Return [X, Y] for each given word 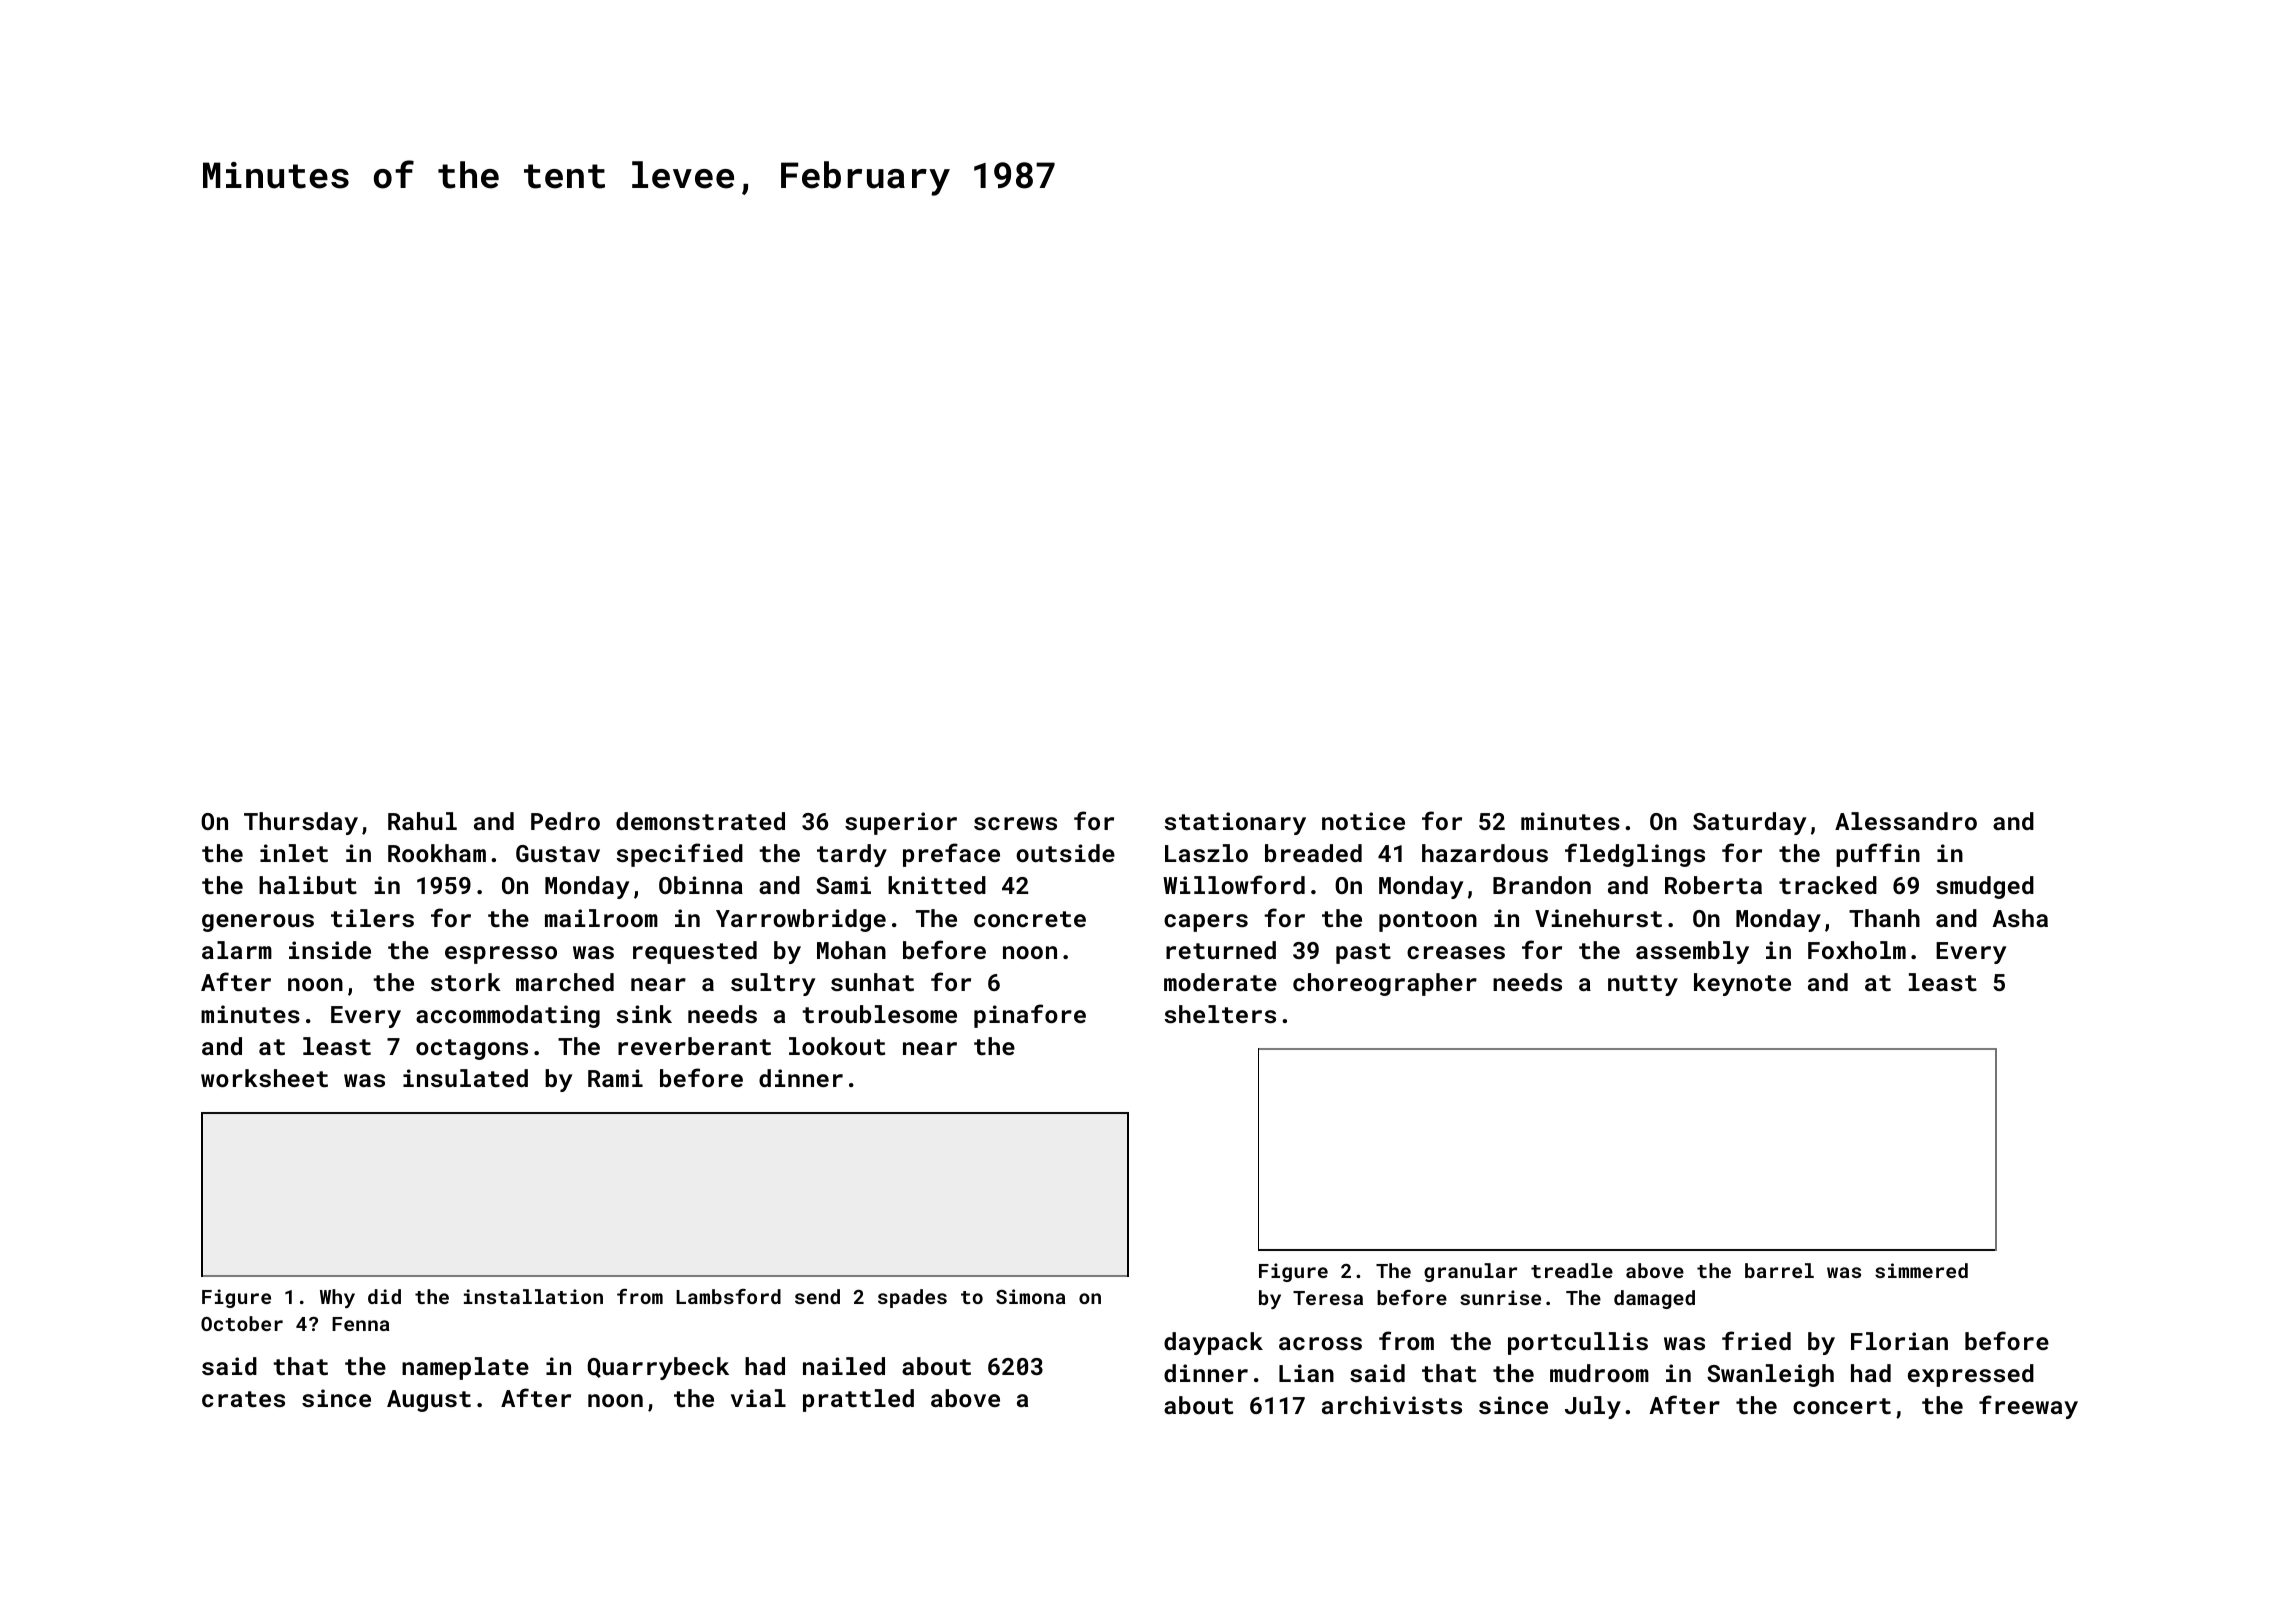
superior [901, 823]
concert [1842, 1406]
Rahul [422, 821]
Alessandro [1906, 821]
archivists [1392, 1405]
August [429, 1401]
